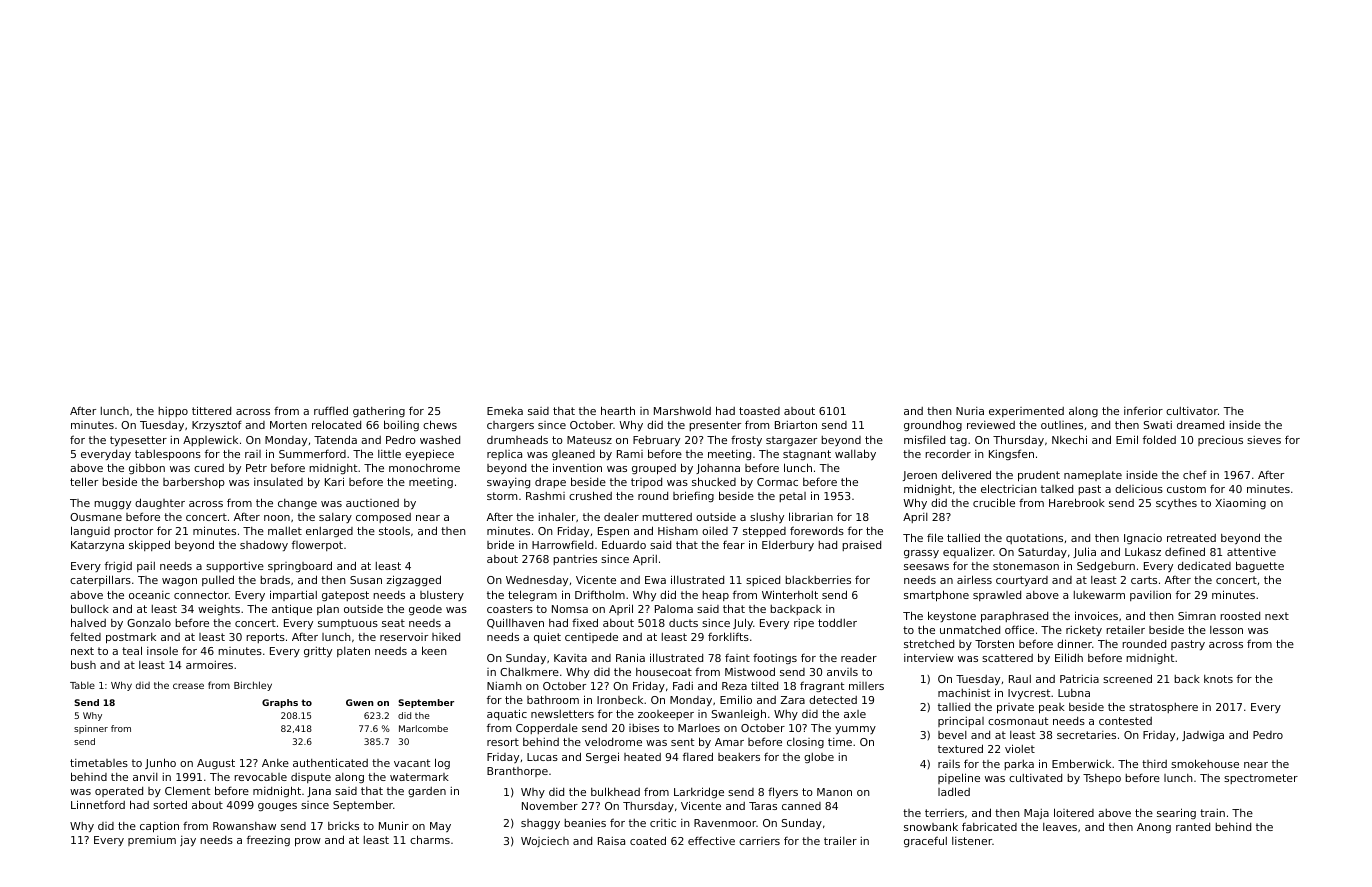  What do you see at coordinates (1203, 736) in the image?
I see `Jadwiga` at bounding box center [1203, 736].
